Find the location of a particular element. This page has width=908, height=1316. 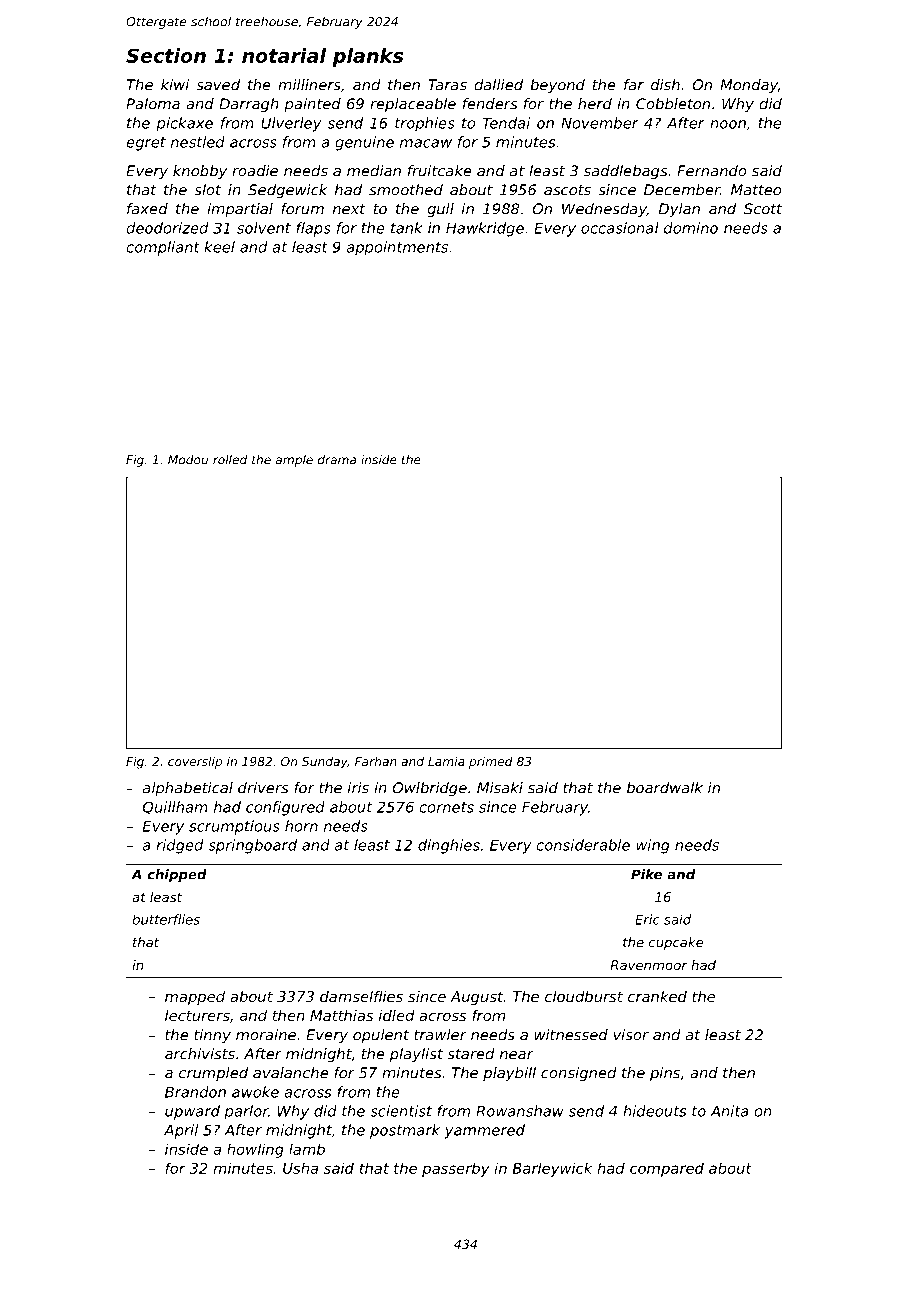

considerable is located at coordinates (583, 845).
